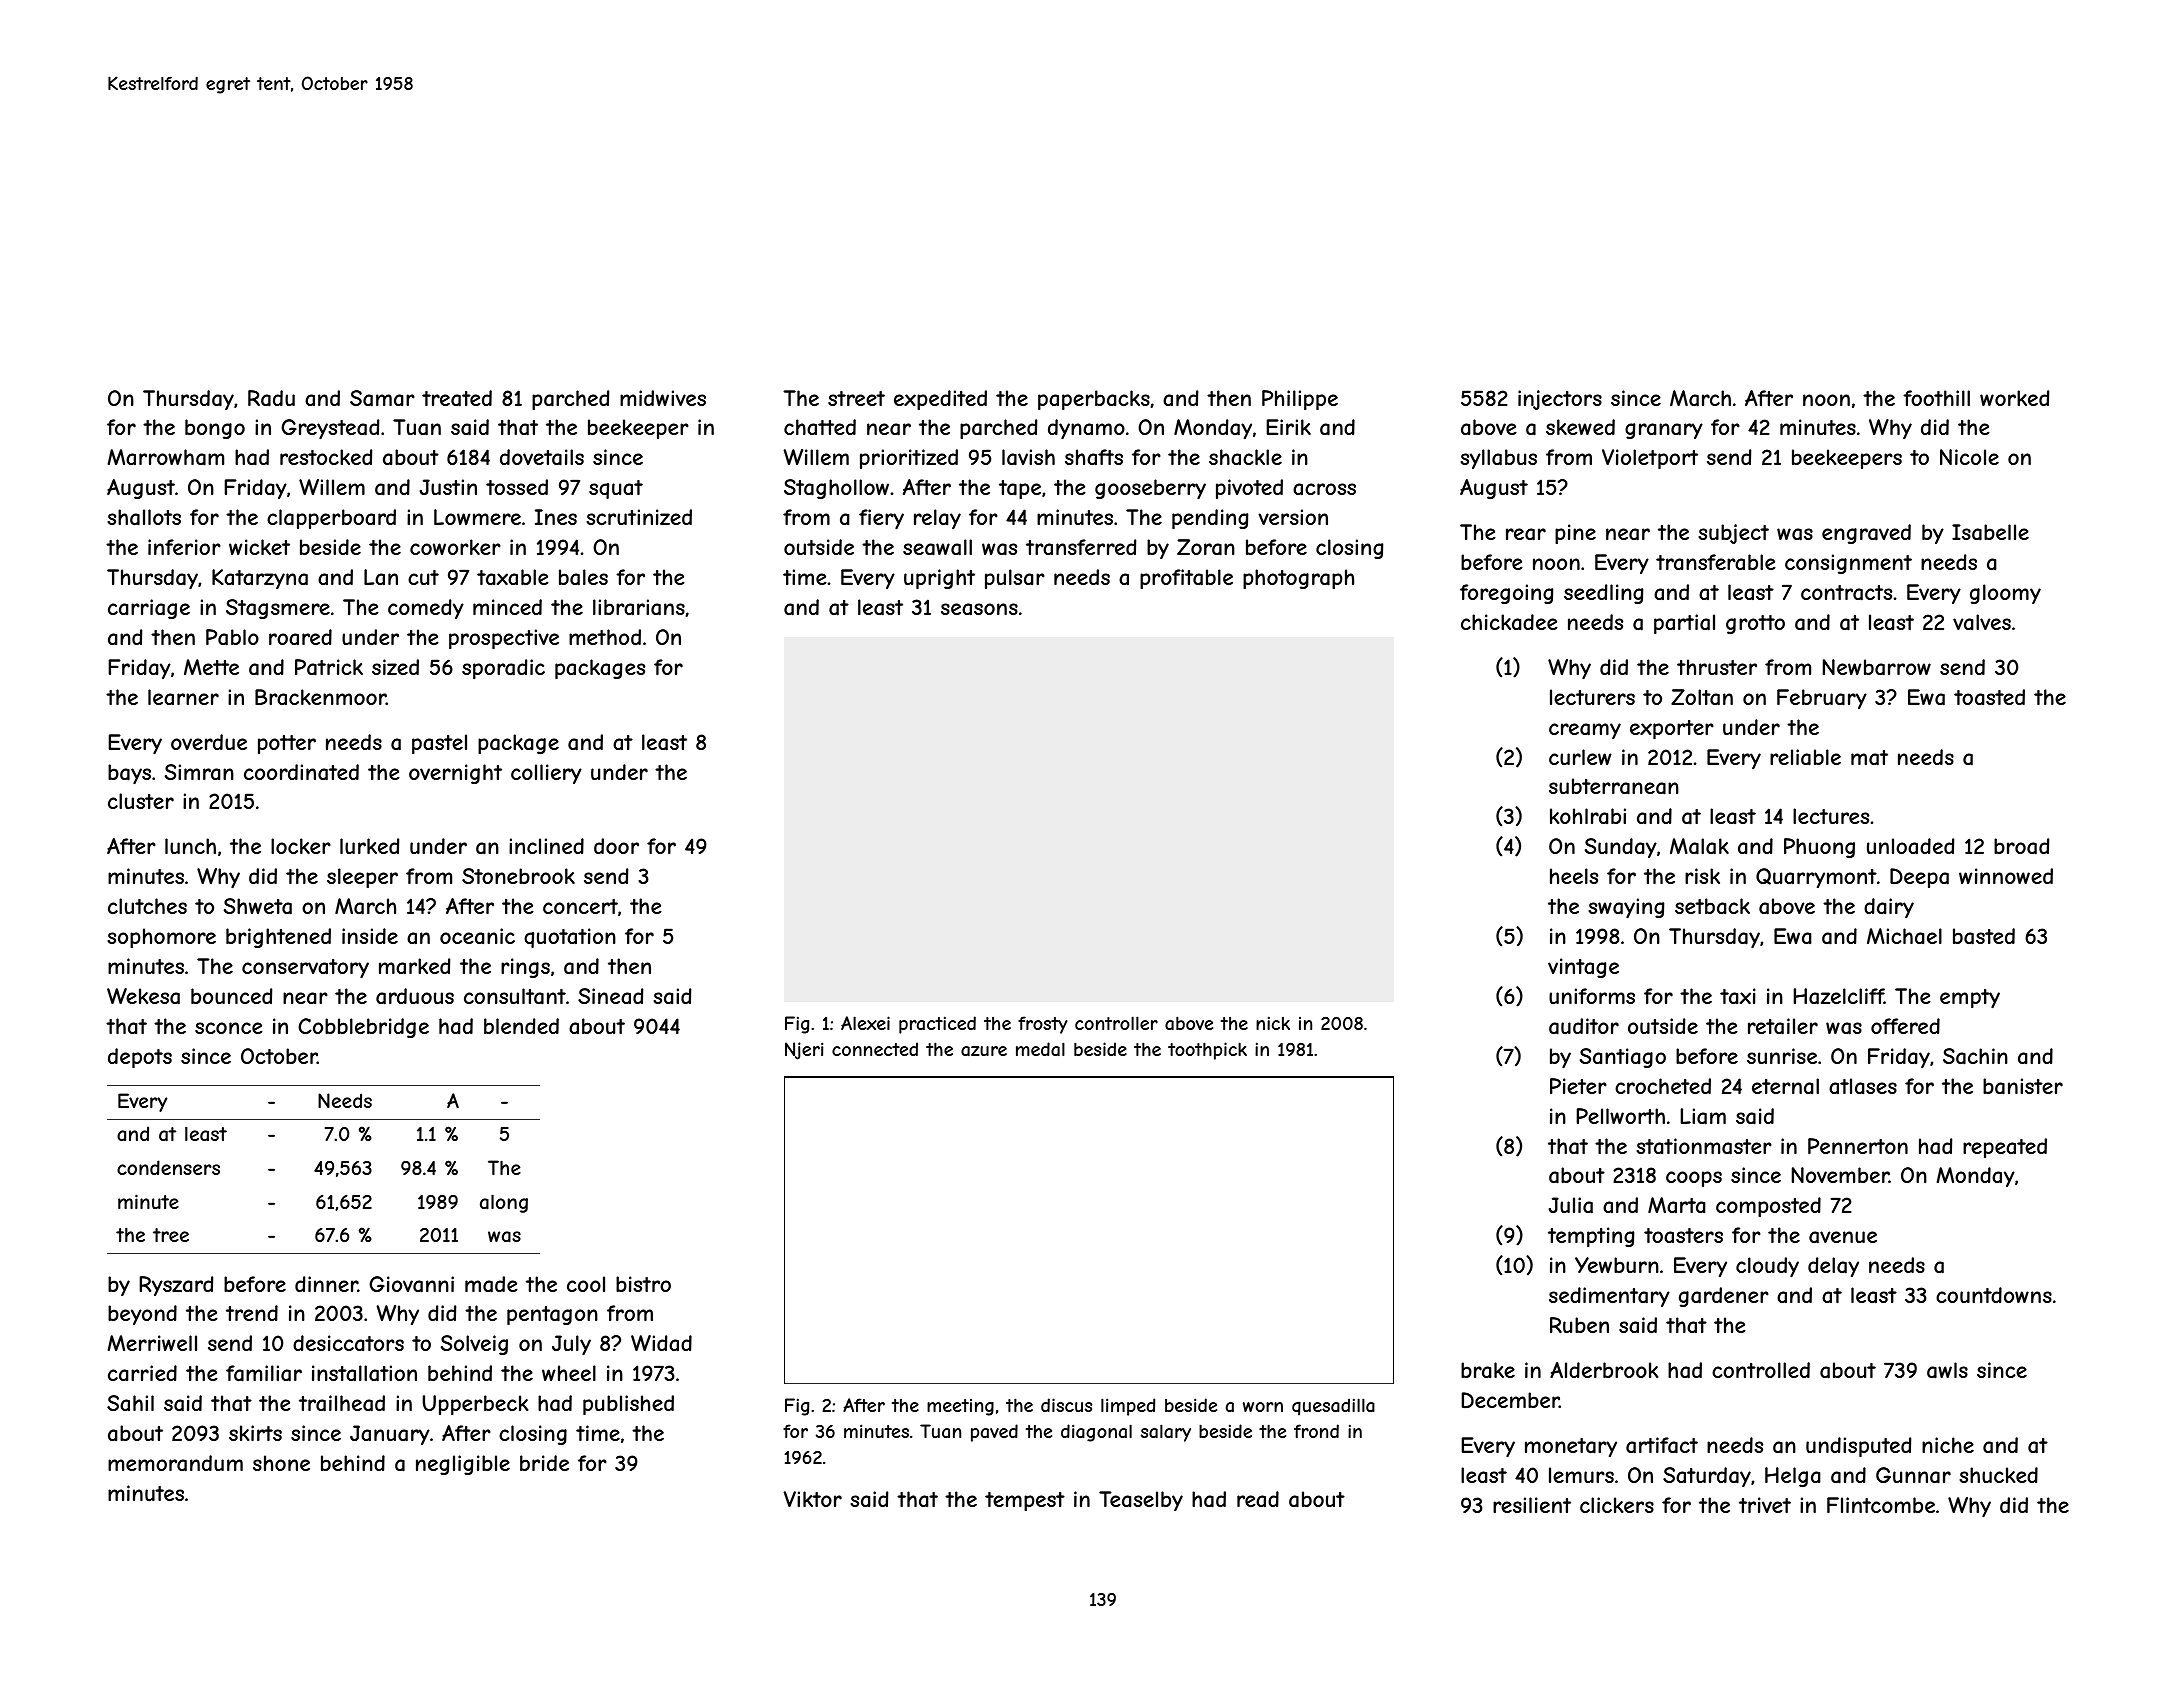 This screenshot has height=1683, width=2178. I want to click on controller, so click(1116, 1023).
